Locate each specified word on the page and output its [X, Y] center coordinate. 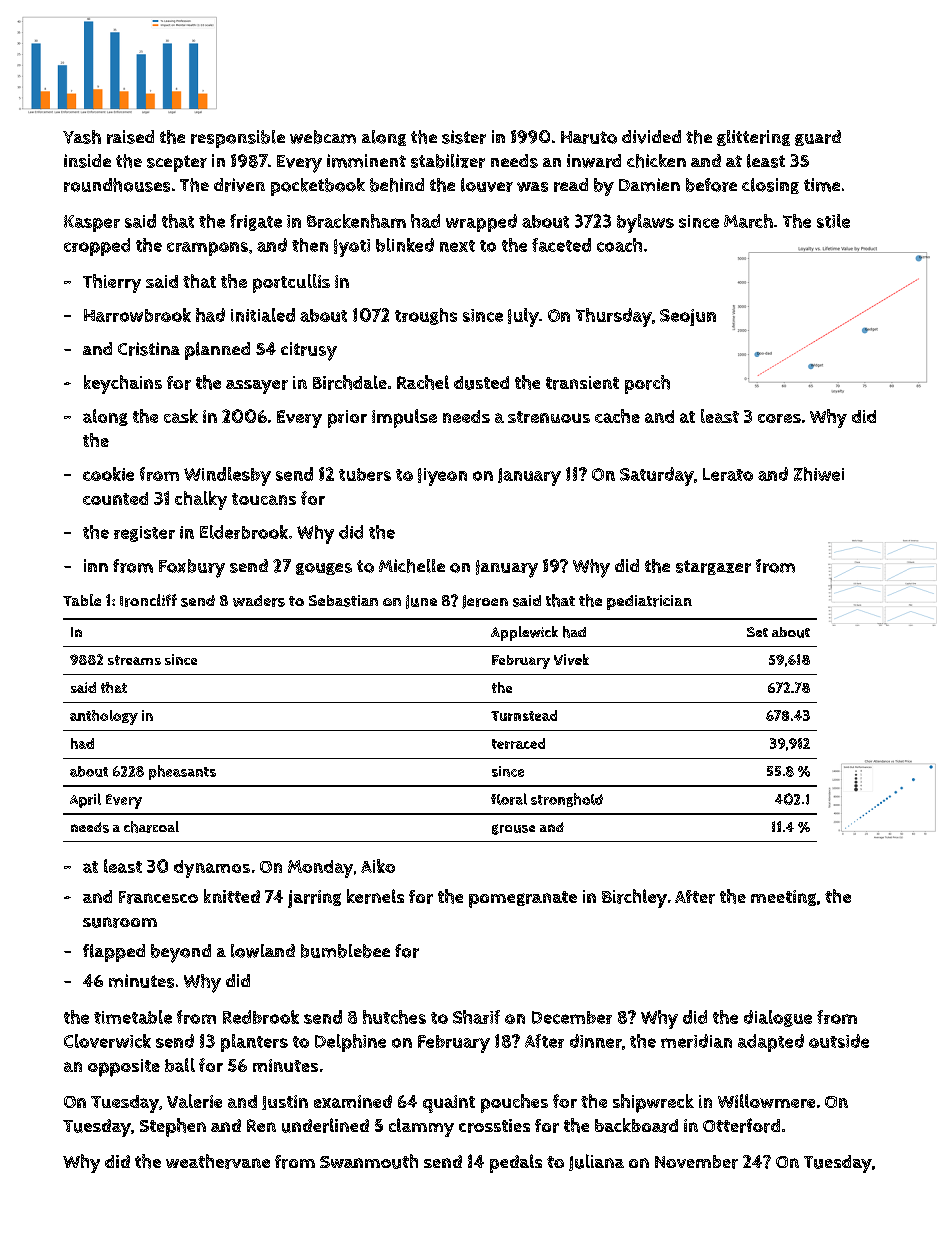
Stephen [173, 1127]
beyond [181, 953]
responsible [238, 139]
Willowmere [766, 1101]
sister [464, 137]
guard [818, 138]
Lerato [728, 474]
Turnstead [524, 715]
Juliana [596, 1162]
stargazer [713, 567]
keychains [123, 384]
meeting [783, 898]
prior [347, 419]
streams [134, 660]
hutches [394, 1017]
